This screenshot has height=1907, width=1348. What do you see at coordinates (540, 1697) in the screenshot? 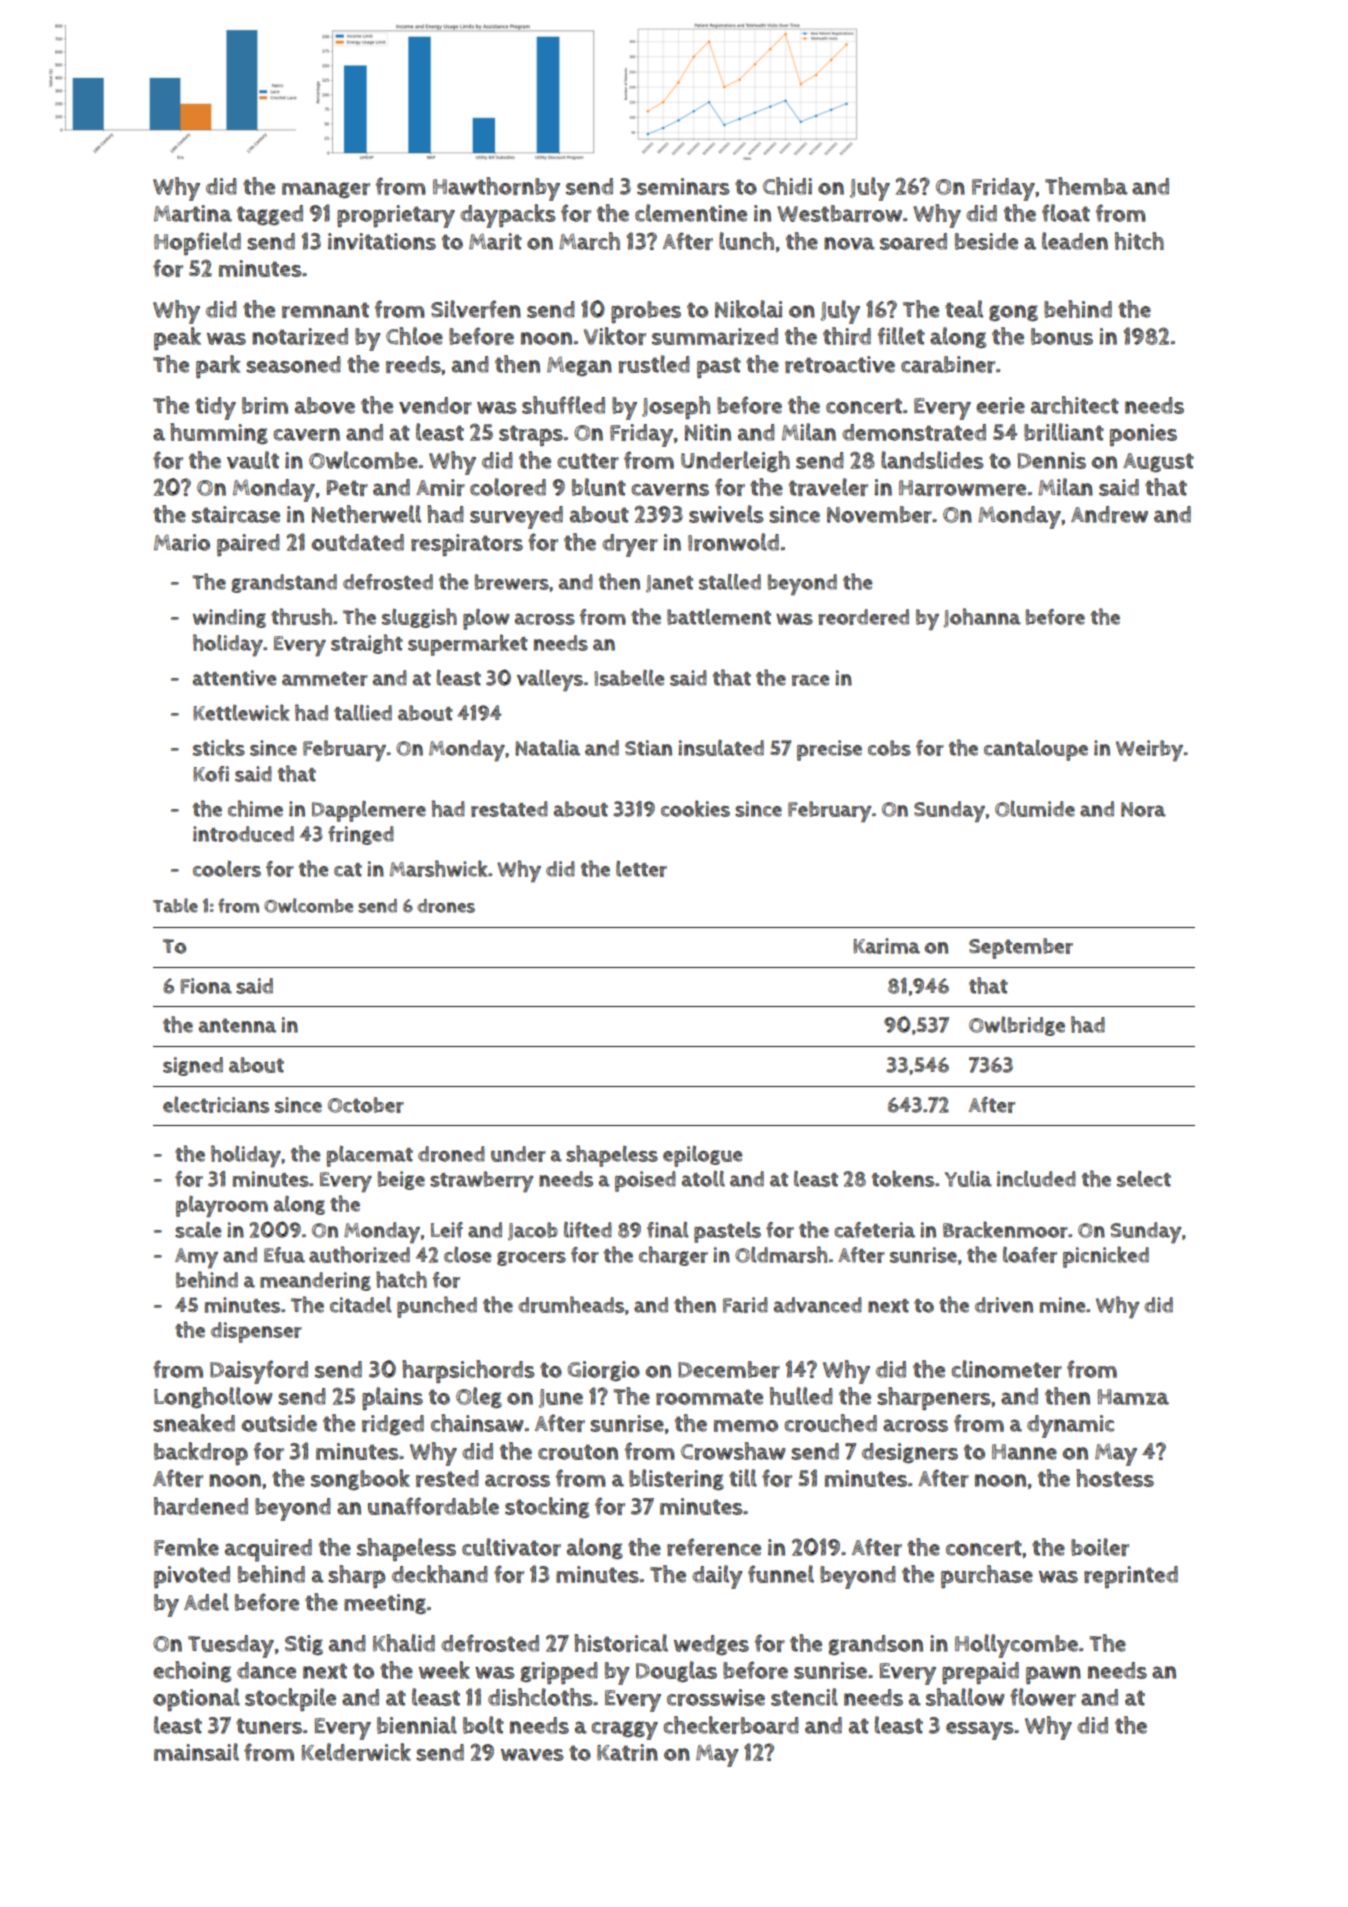
I see `dishcloths` at bounding box center [540, 1697].
